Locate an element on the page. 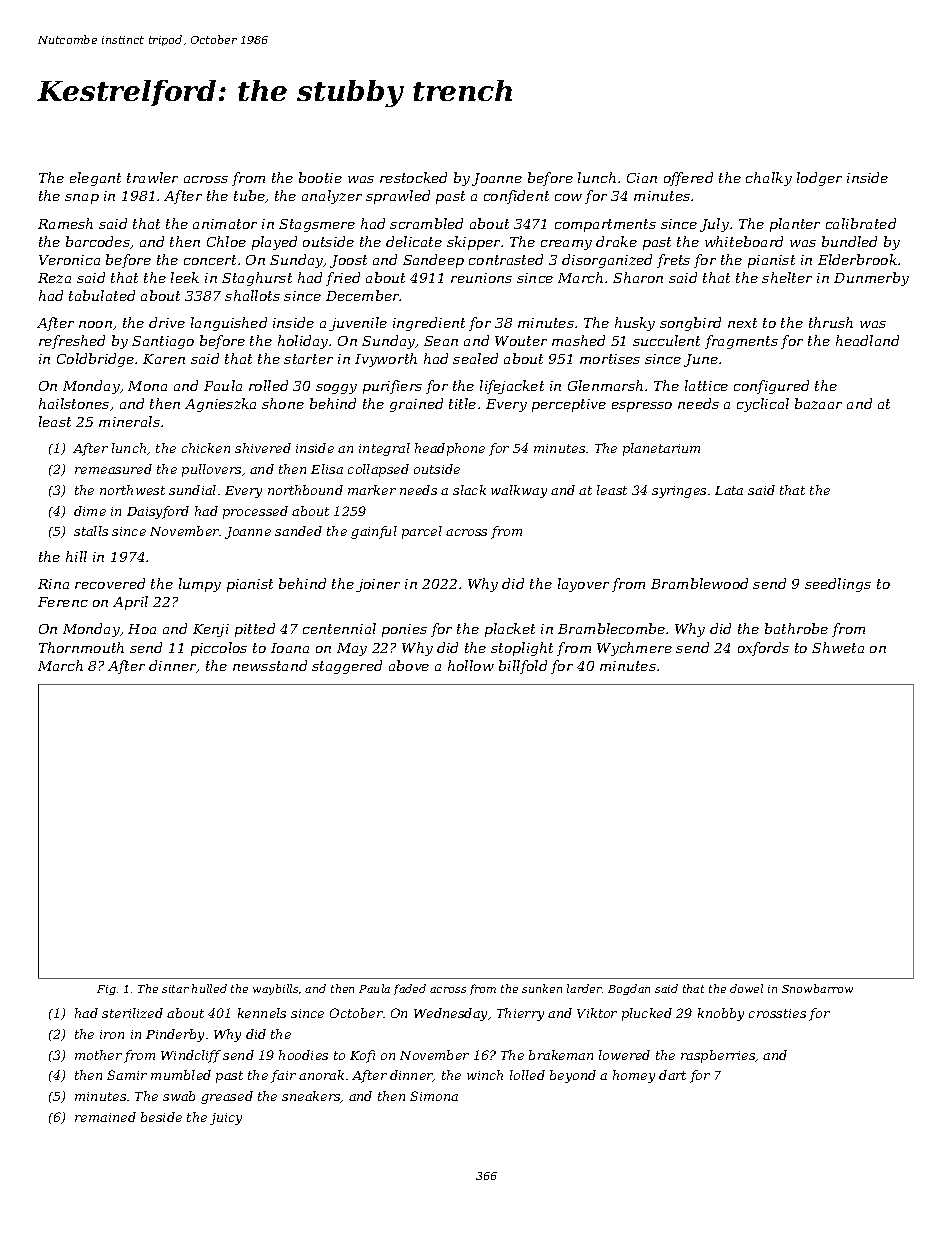 Image resolution: width=952 pixels, height=1233 pixels. juicy is located at coordinates (226, 1119).
